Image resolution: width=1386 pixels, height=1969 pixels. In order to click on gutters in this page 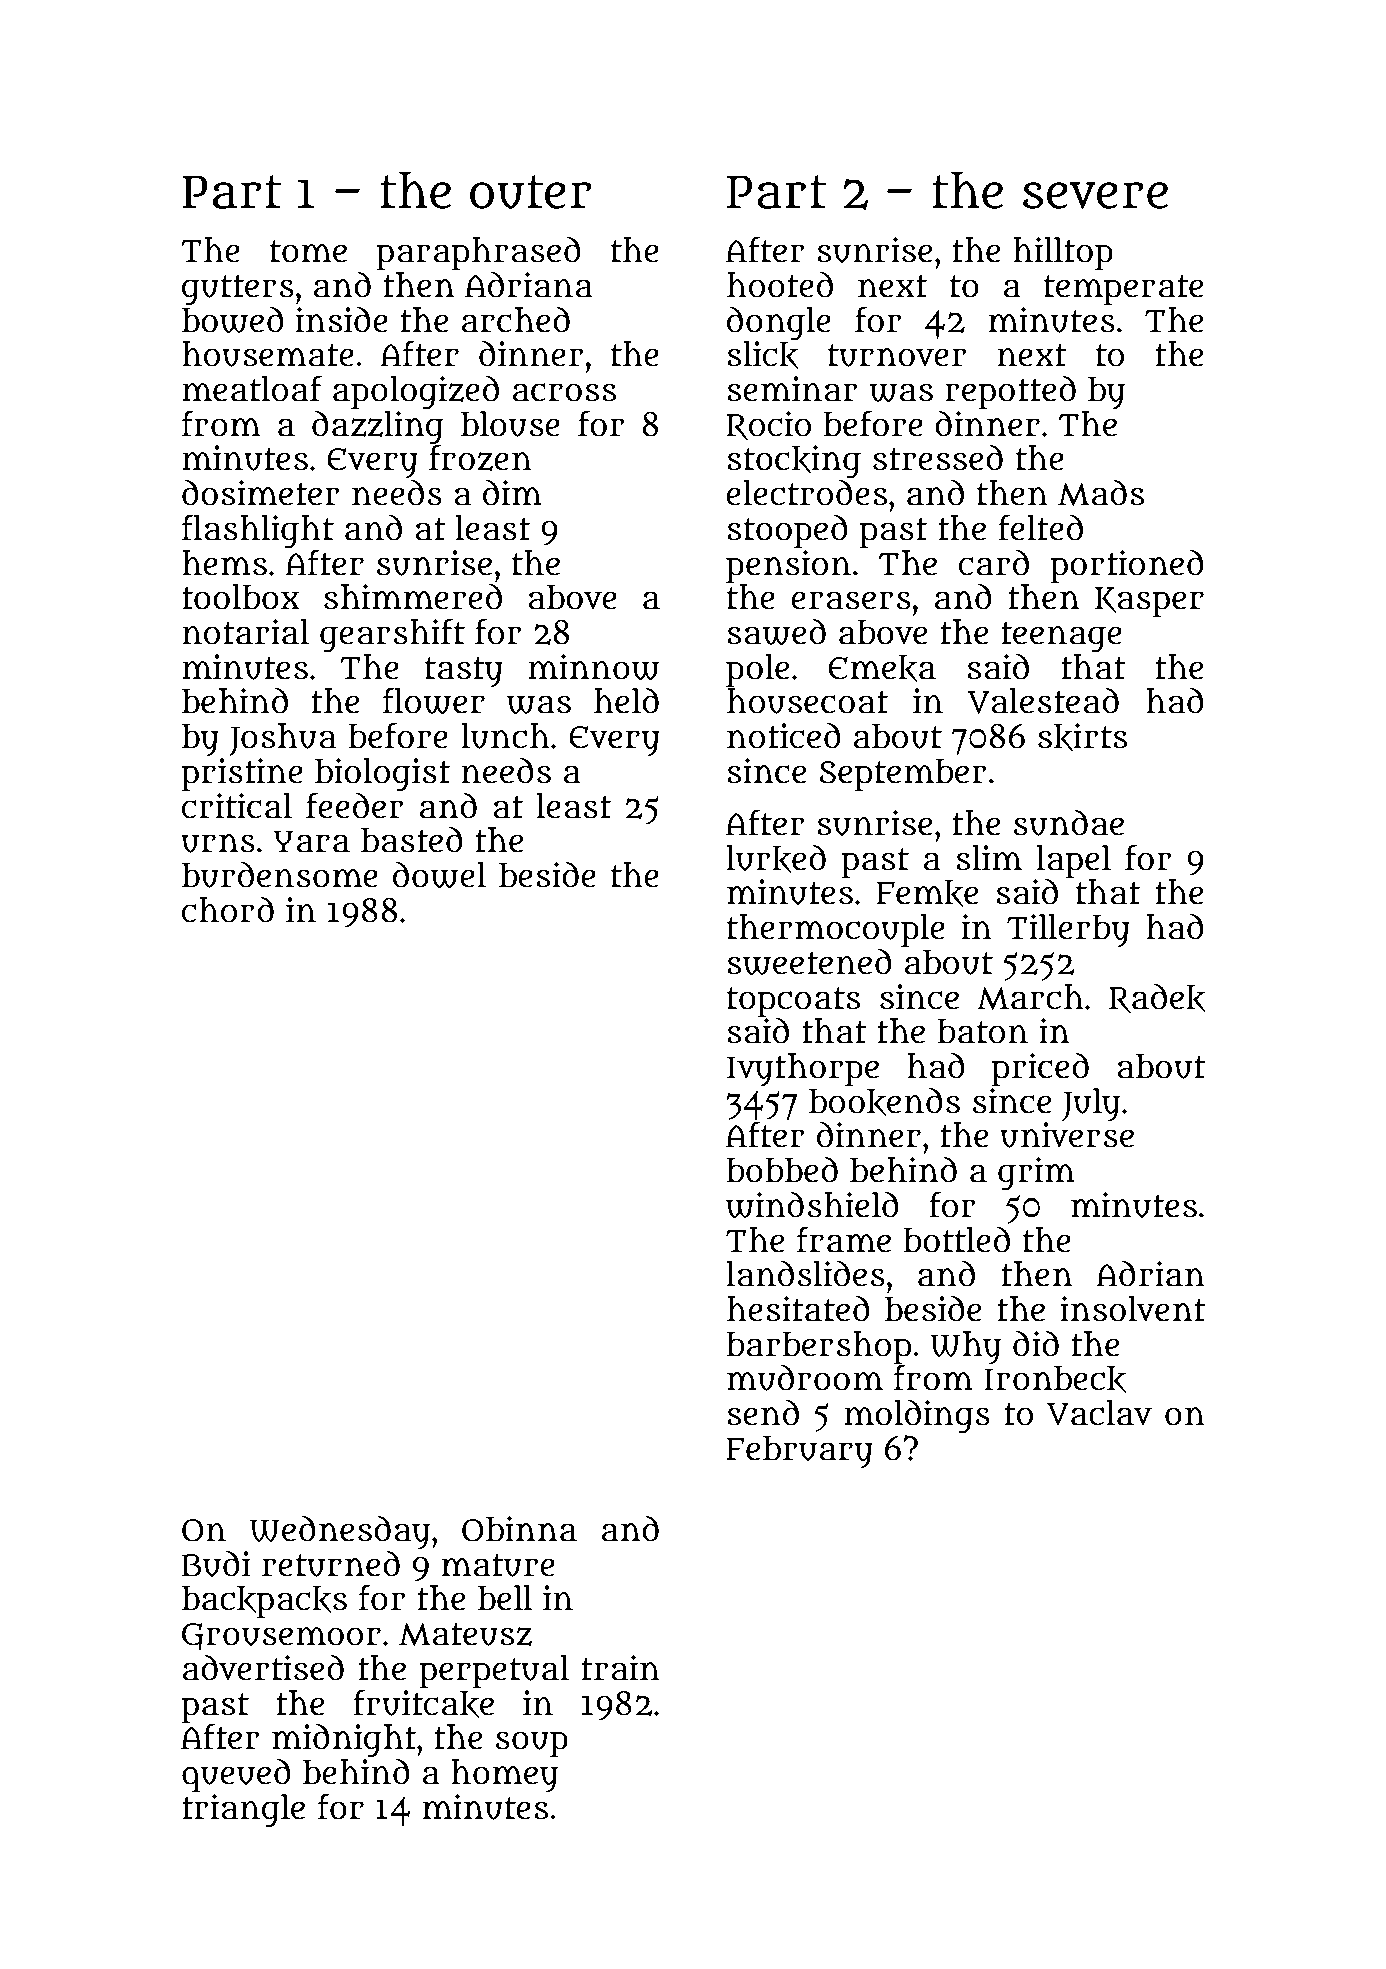, I will do `click(238, 290)`.
